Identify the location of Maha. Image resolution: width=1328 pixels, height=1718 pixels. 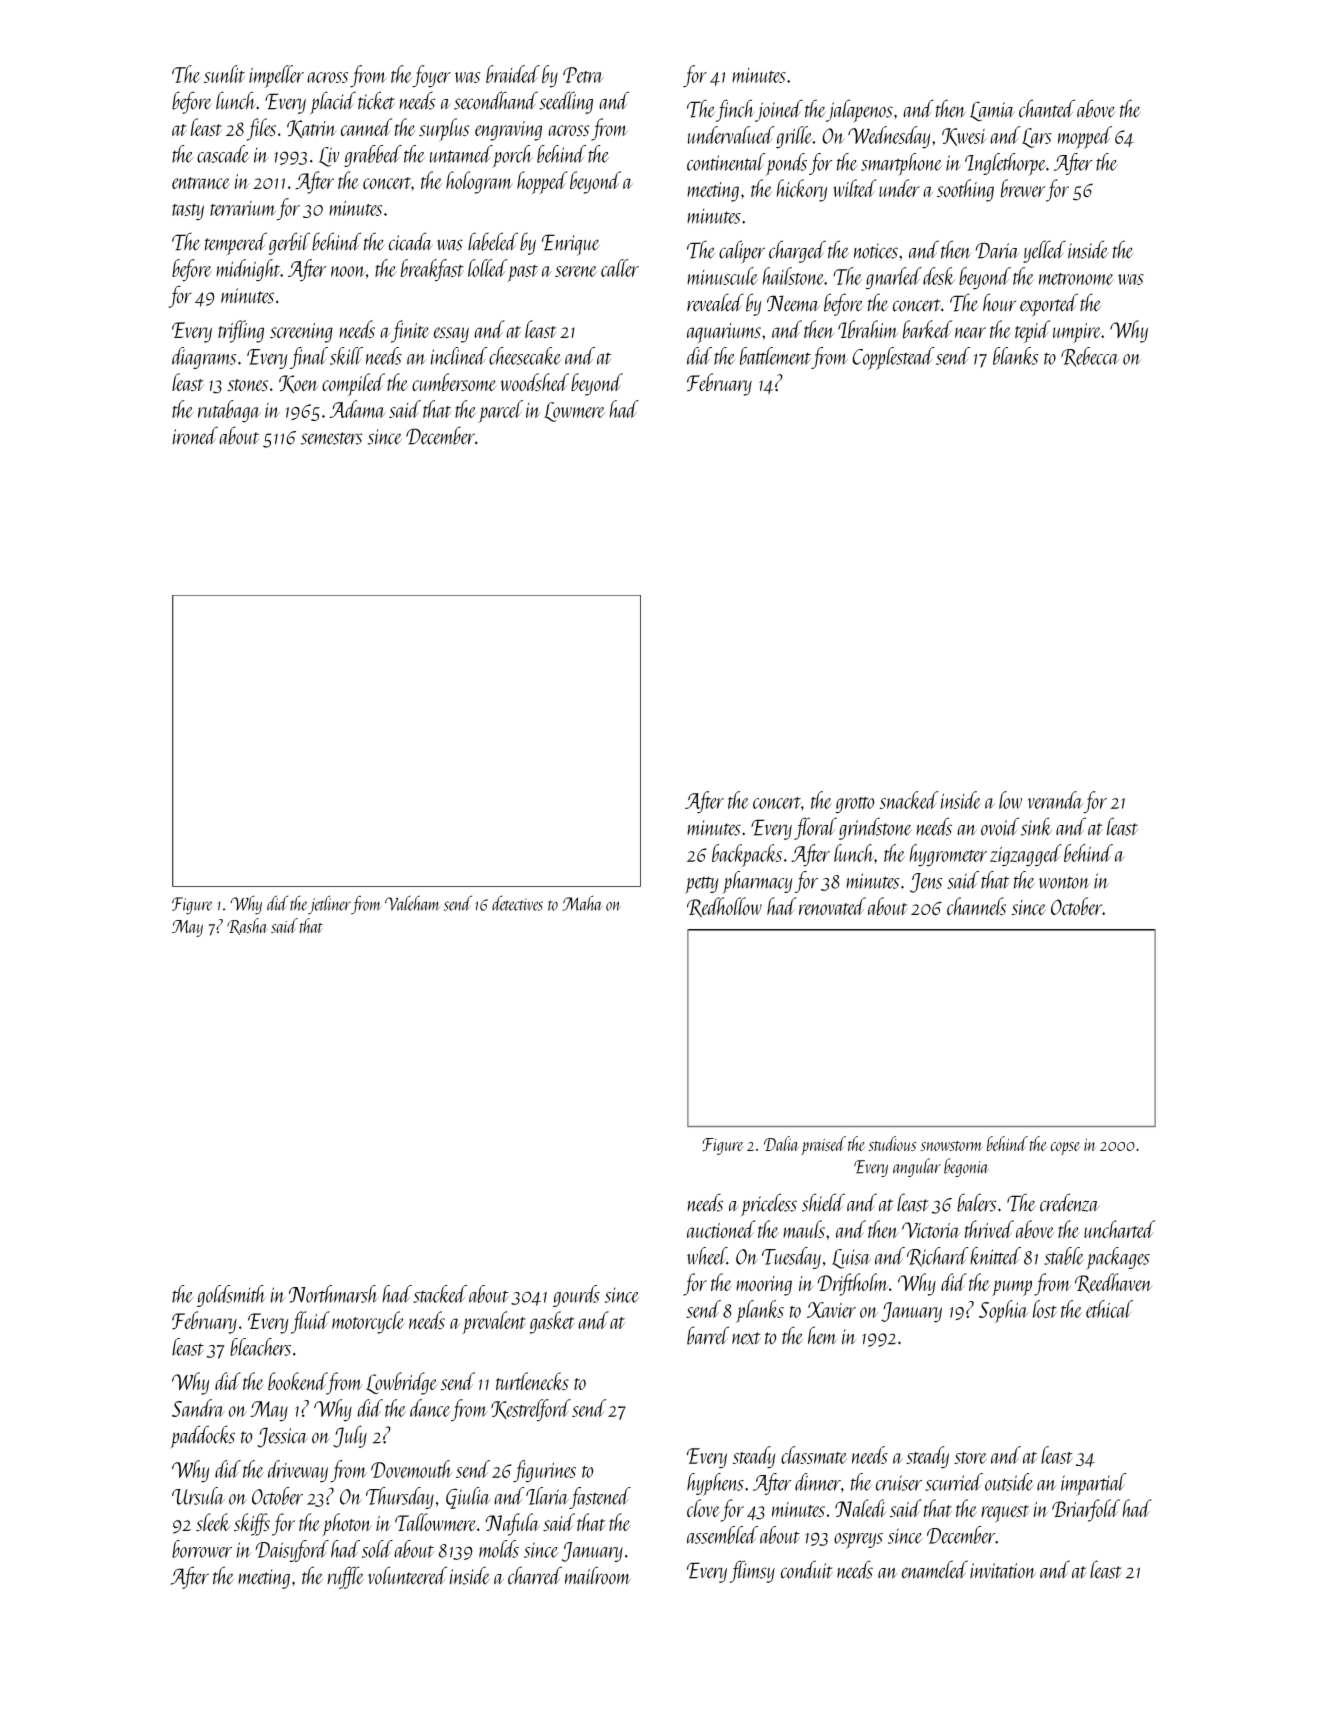
(582, 903).
